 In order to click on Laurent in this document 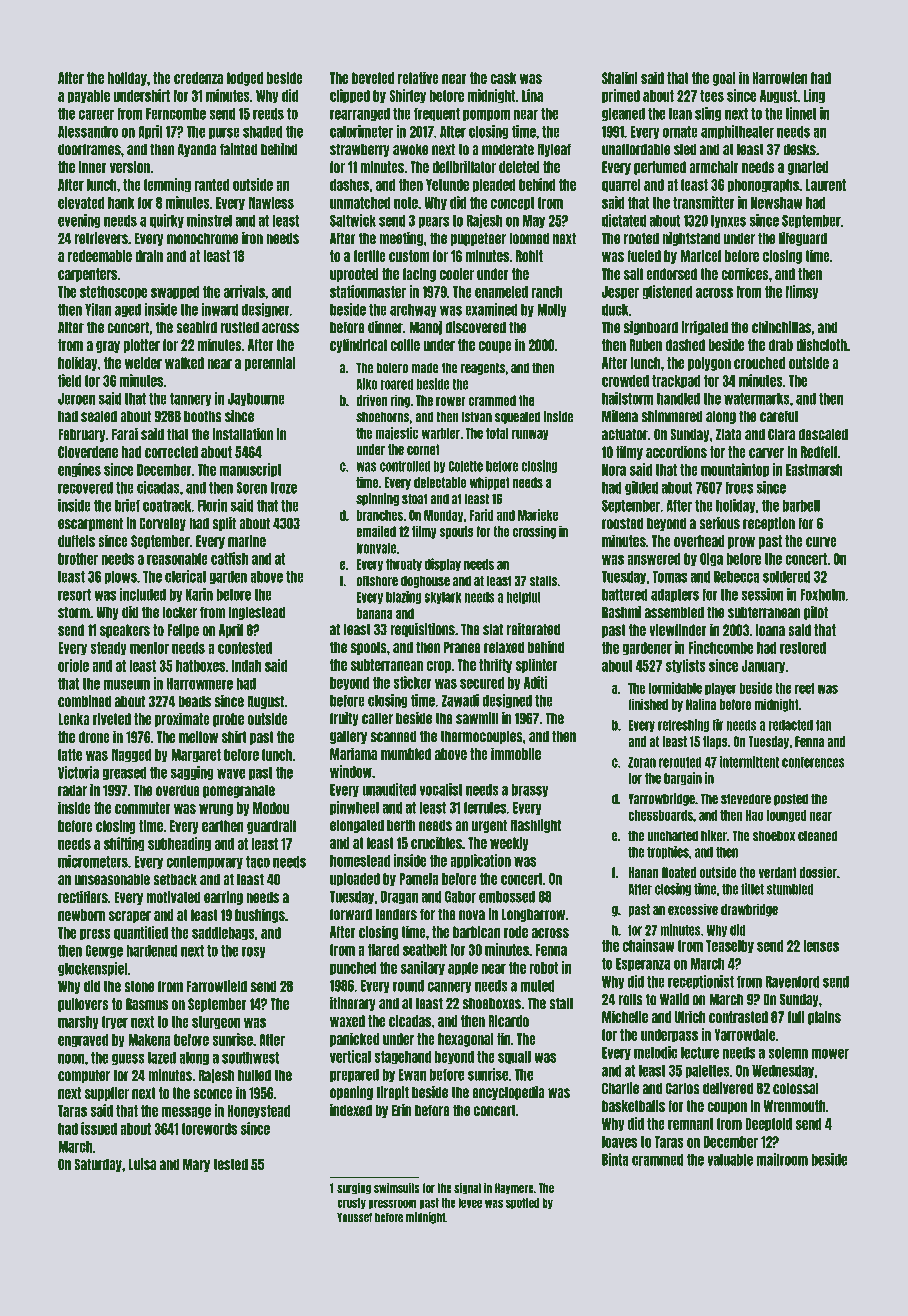, I will do `click(826, 185)`.
